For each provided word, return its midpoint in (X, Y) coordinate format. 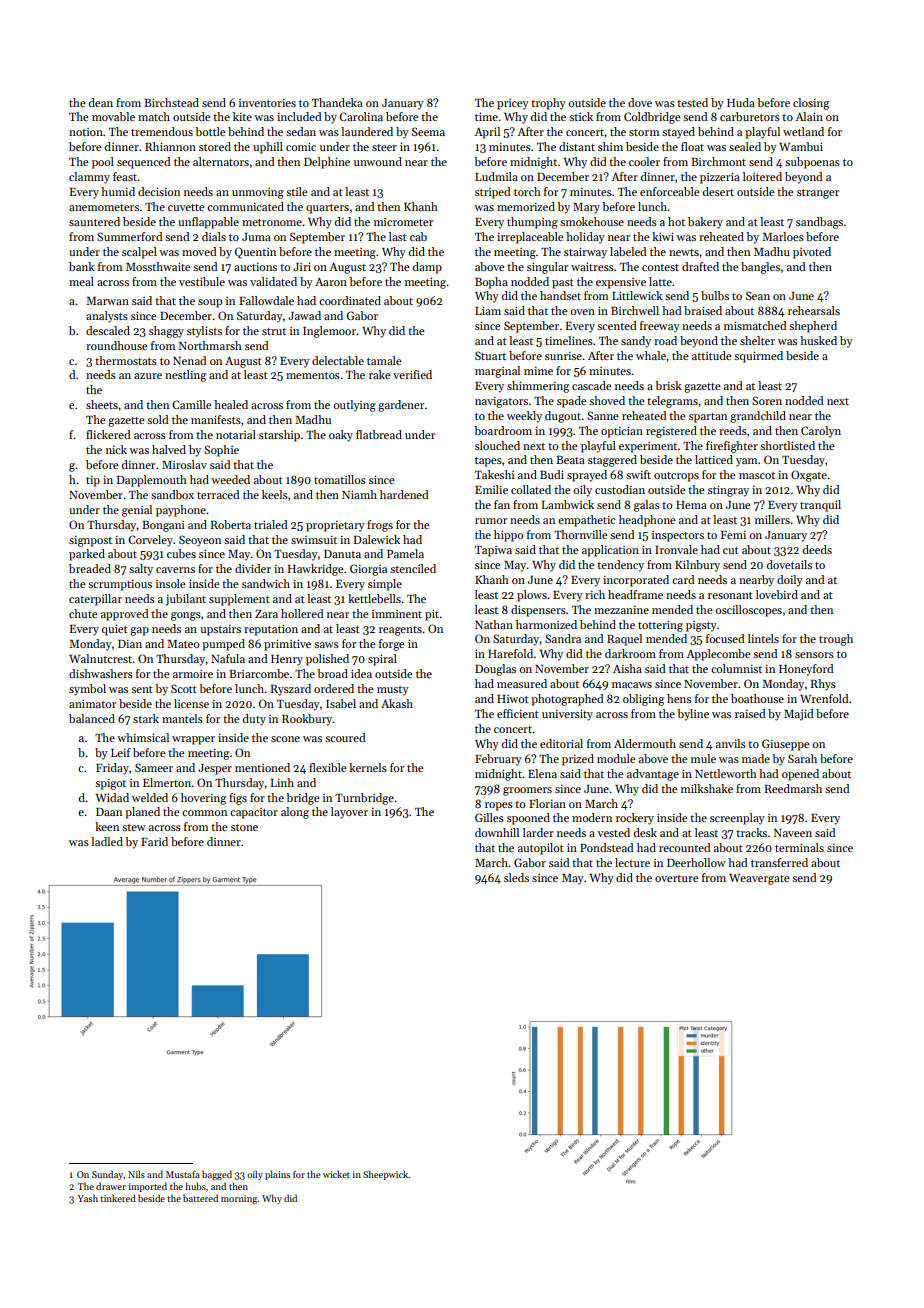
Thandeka (337, 102)
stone (244, 827)
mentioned (262, 767)
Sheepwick (385, 1175)
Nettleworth (726, 773)
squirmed (758, 357)
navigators (501, 402)
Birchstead (171, 102)
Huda (741, 102)
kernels (368, 767)
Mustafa (183, 1174)
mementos (313, 375)
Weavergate (759, 879)
